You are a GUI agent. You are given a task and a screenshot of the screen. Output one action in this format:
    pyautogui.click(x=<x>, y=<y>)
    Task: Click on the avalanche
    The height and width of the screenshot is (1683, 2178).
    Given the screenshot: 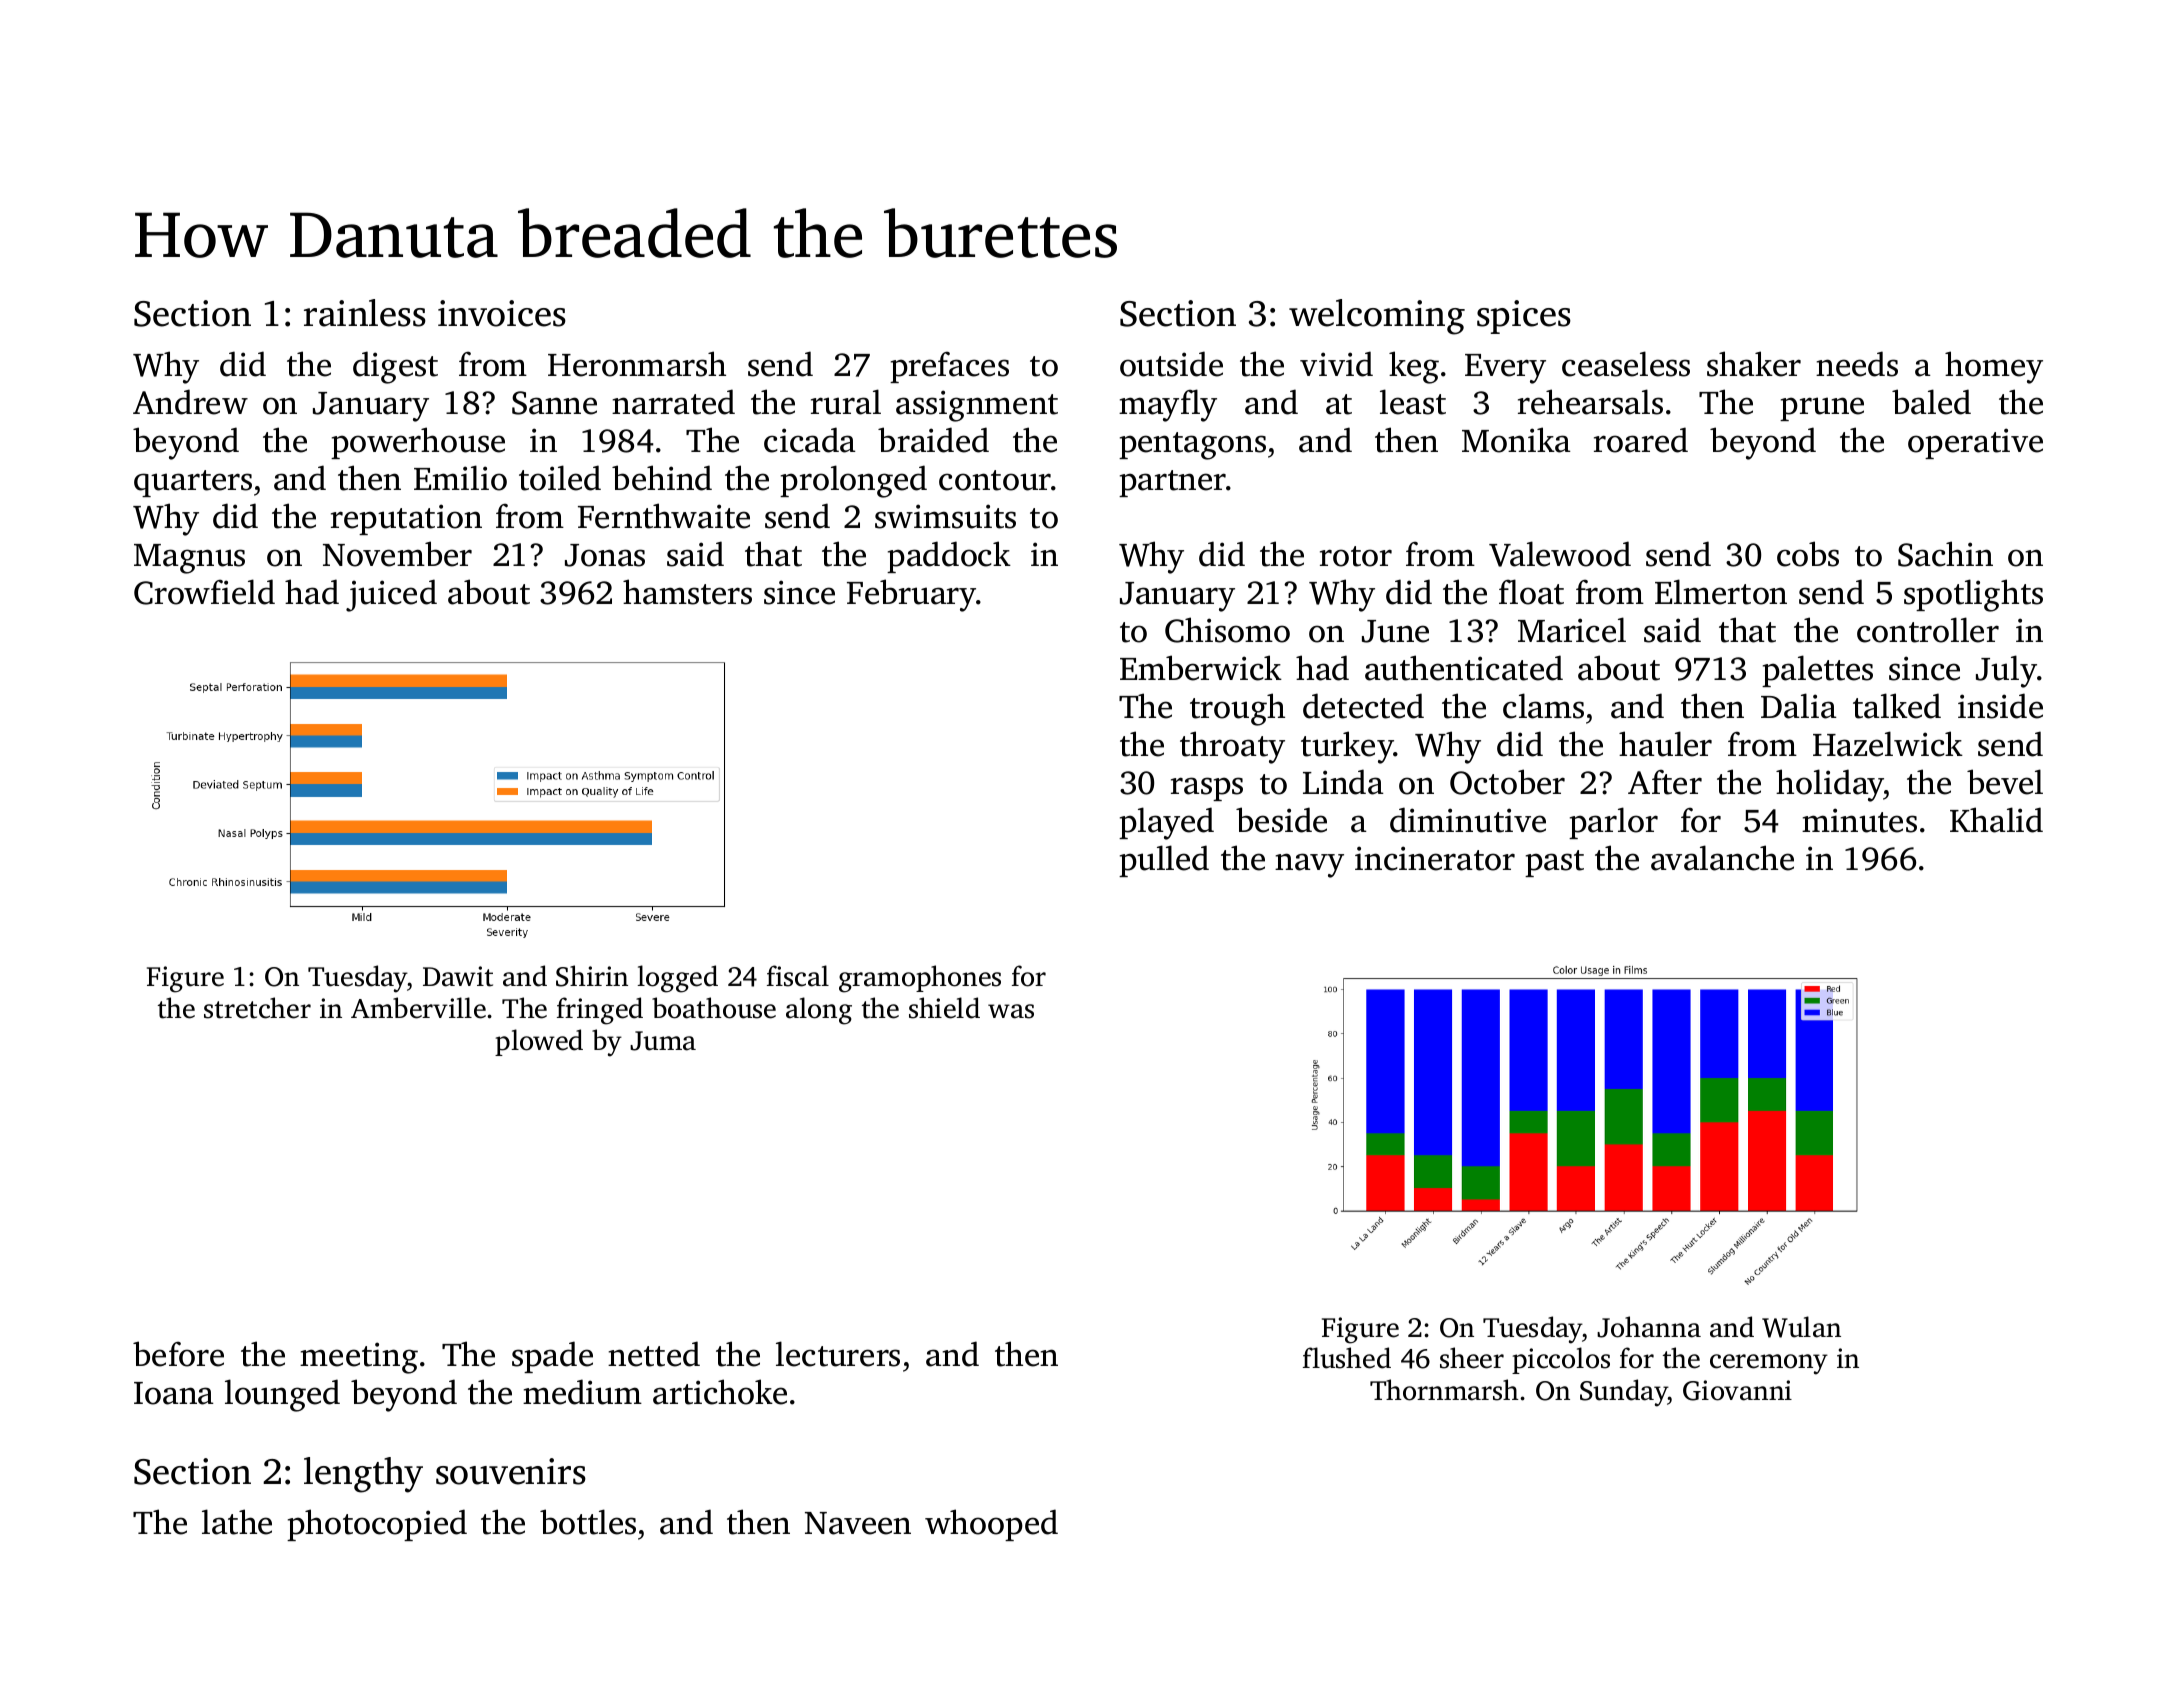 What is the action you would take?
    pyautogui.click(x=1722, y=858)
